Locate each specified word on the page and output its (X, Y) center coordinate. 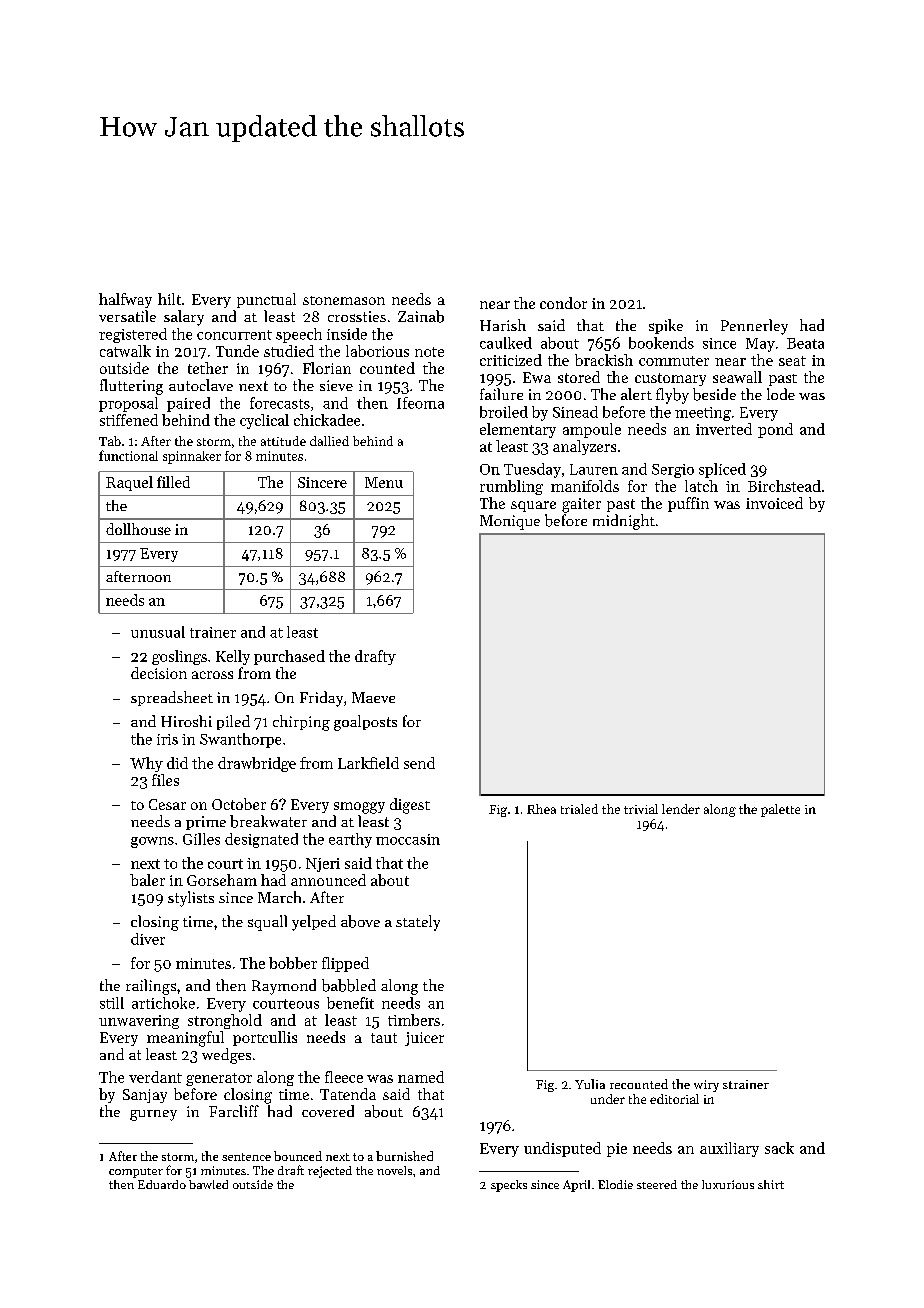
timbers (414, 1020)
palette (780, 810)
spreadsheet (172, 698)
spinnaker (192, 457)
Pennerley (754, 327)
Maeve (373, 697)
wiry (706, 1086)
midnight (624, 522)
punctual (266, 300)
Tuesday (532, 470)
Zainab (421, 316)
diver (148, 939)
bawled (208, 1184)
